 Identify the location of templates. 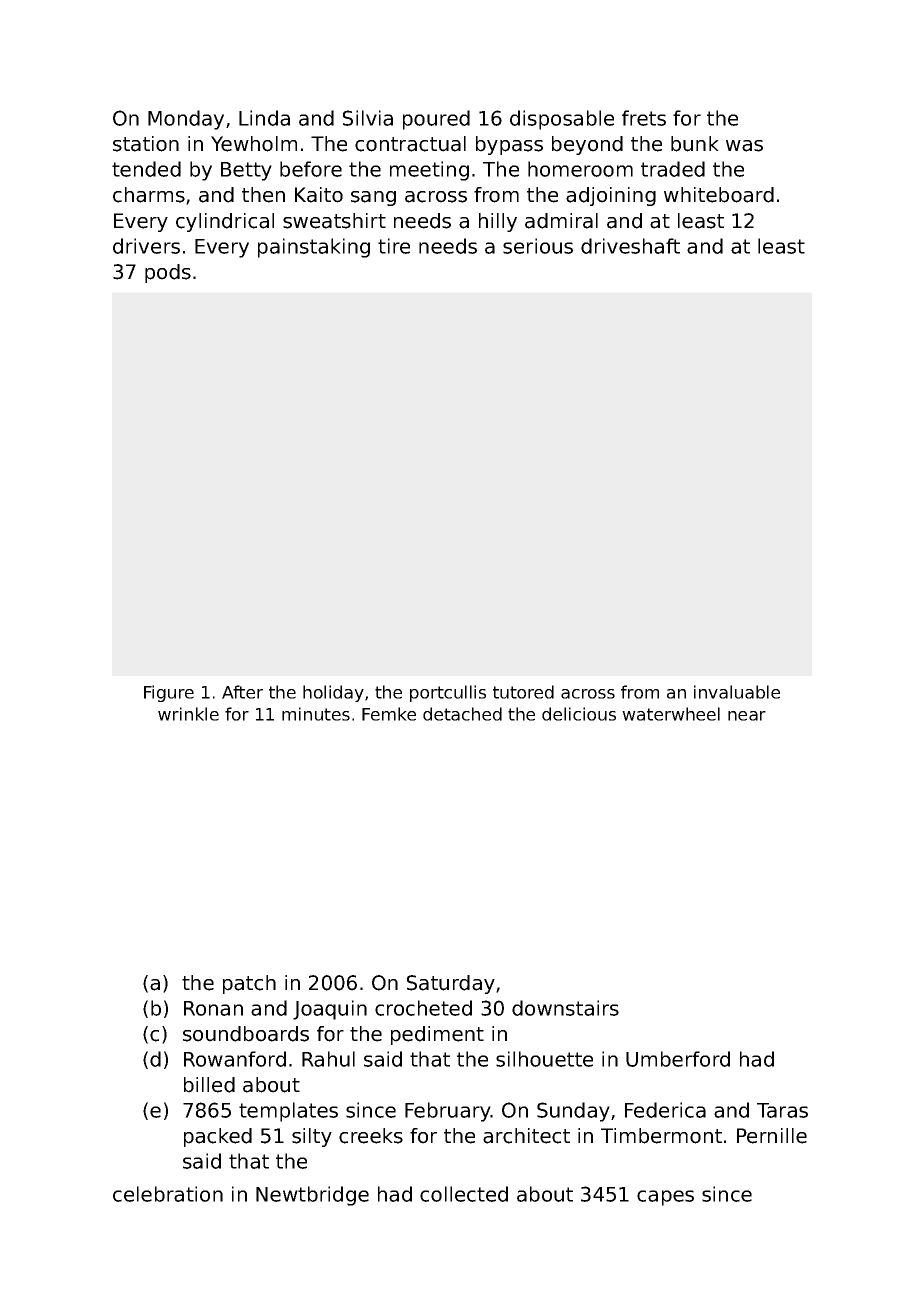
(288, 1112).
